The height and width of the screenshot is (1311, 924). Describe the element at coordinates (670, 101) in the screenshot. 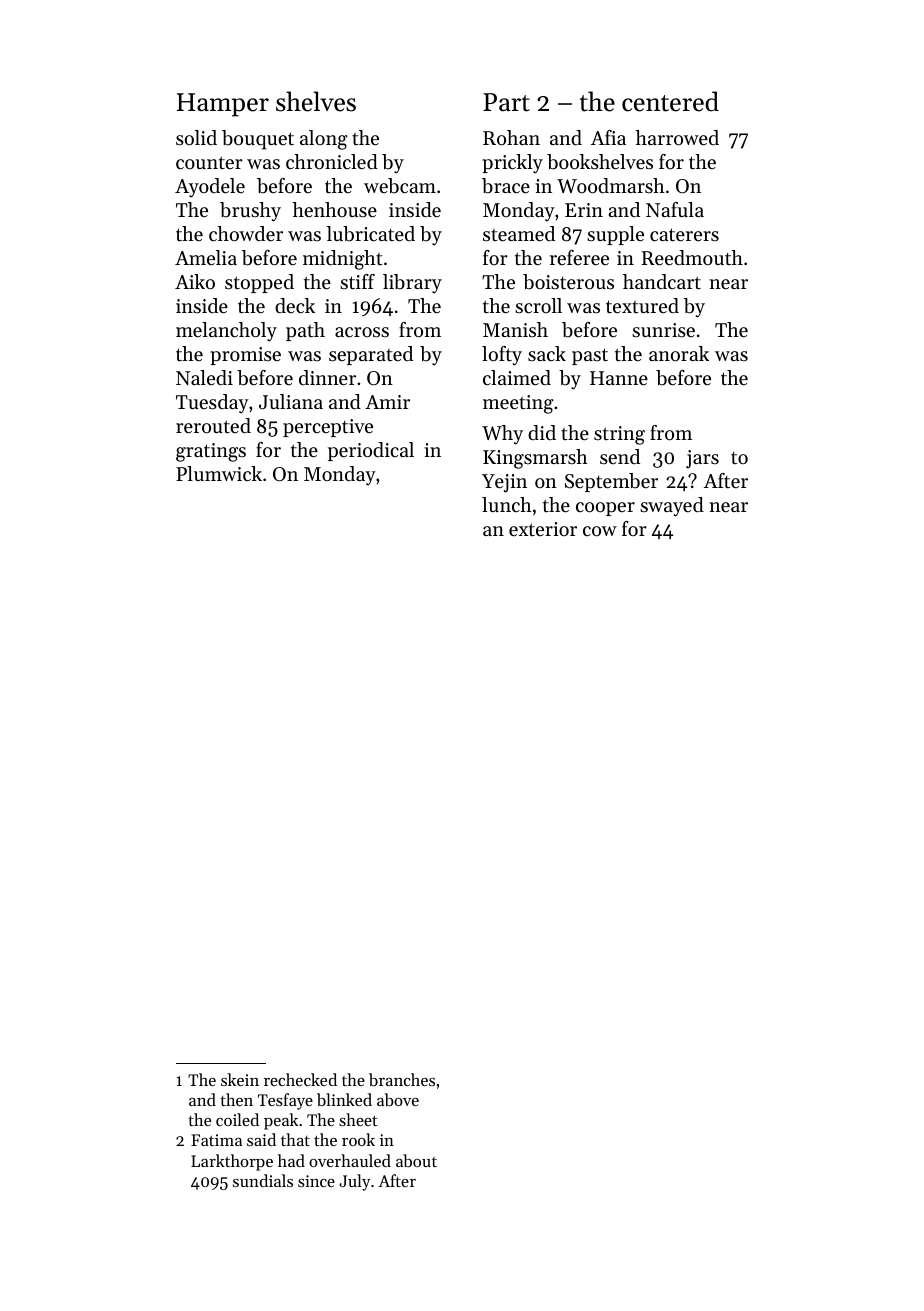

I see `centered` at that location.
